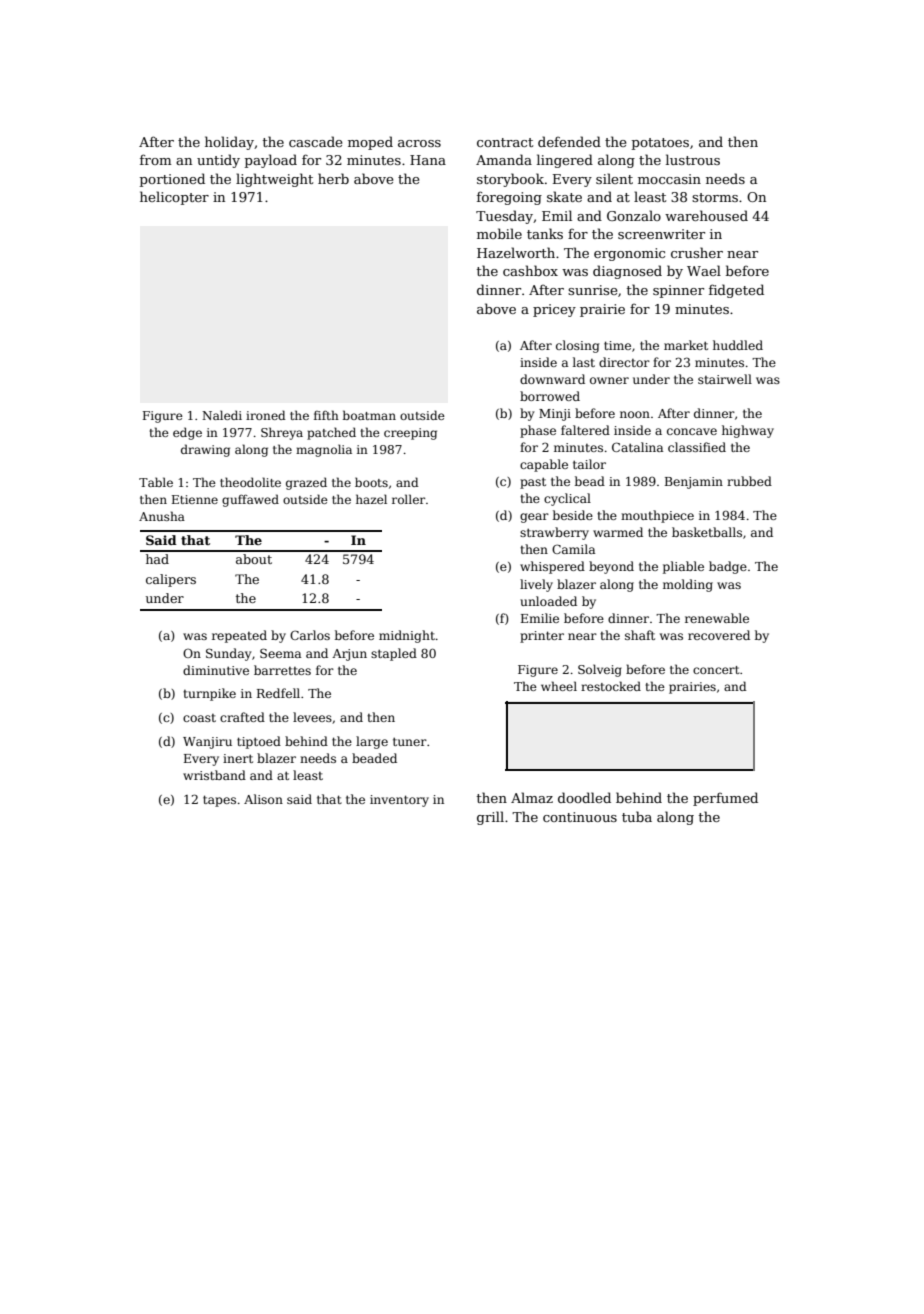  What do you see at coordinates (222, 415) in the document?
I see `Naledi` at bounding box center [222, 415].
